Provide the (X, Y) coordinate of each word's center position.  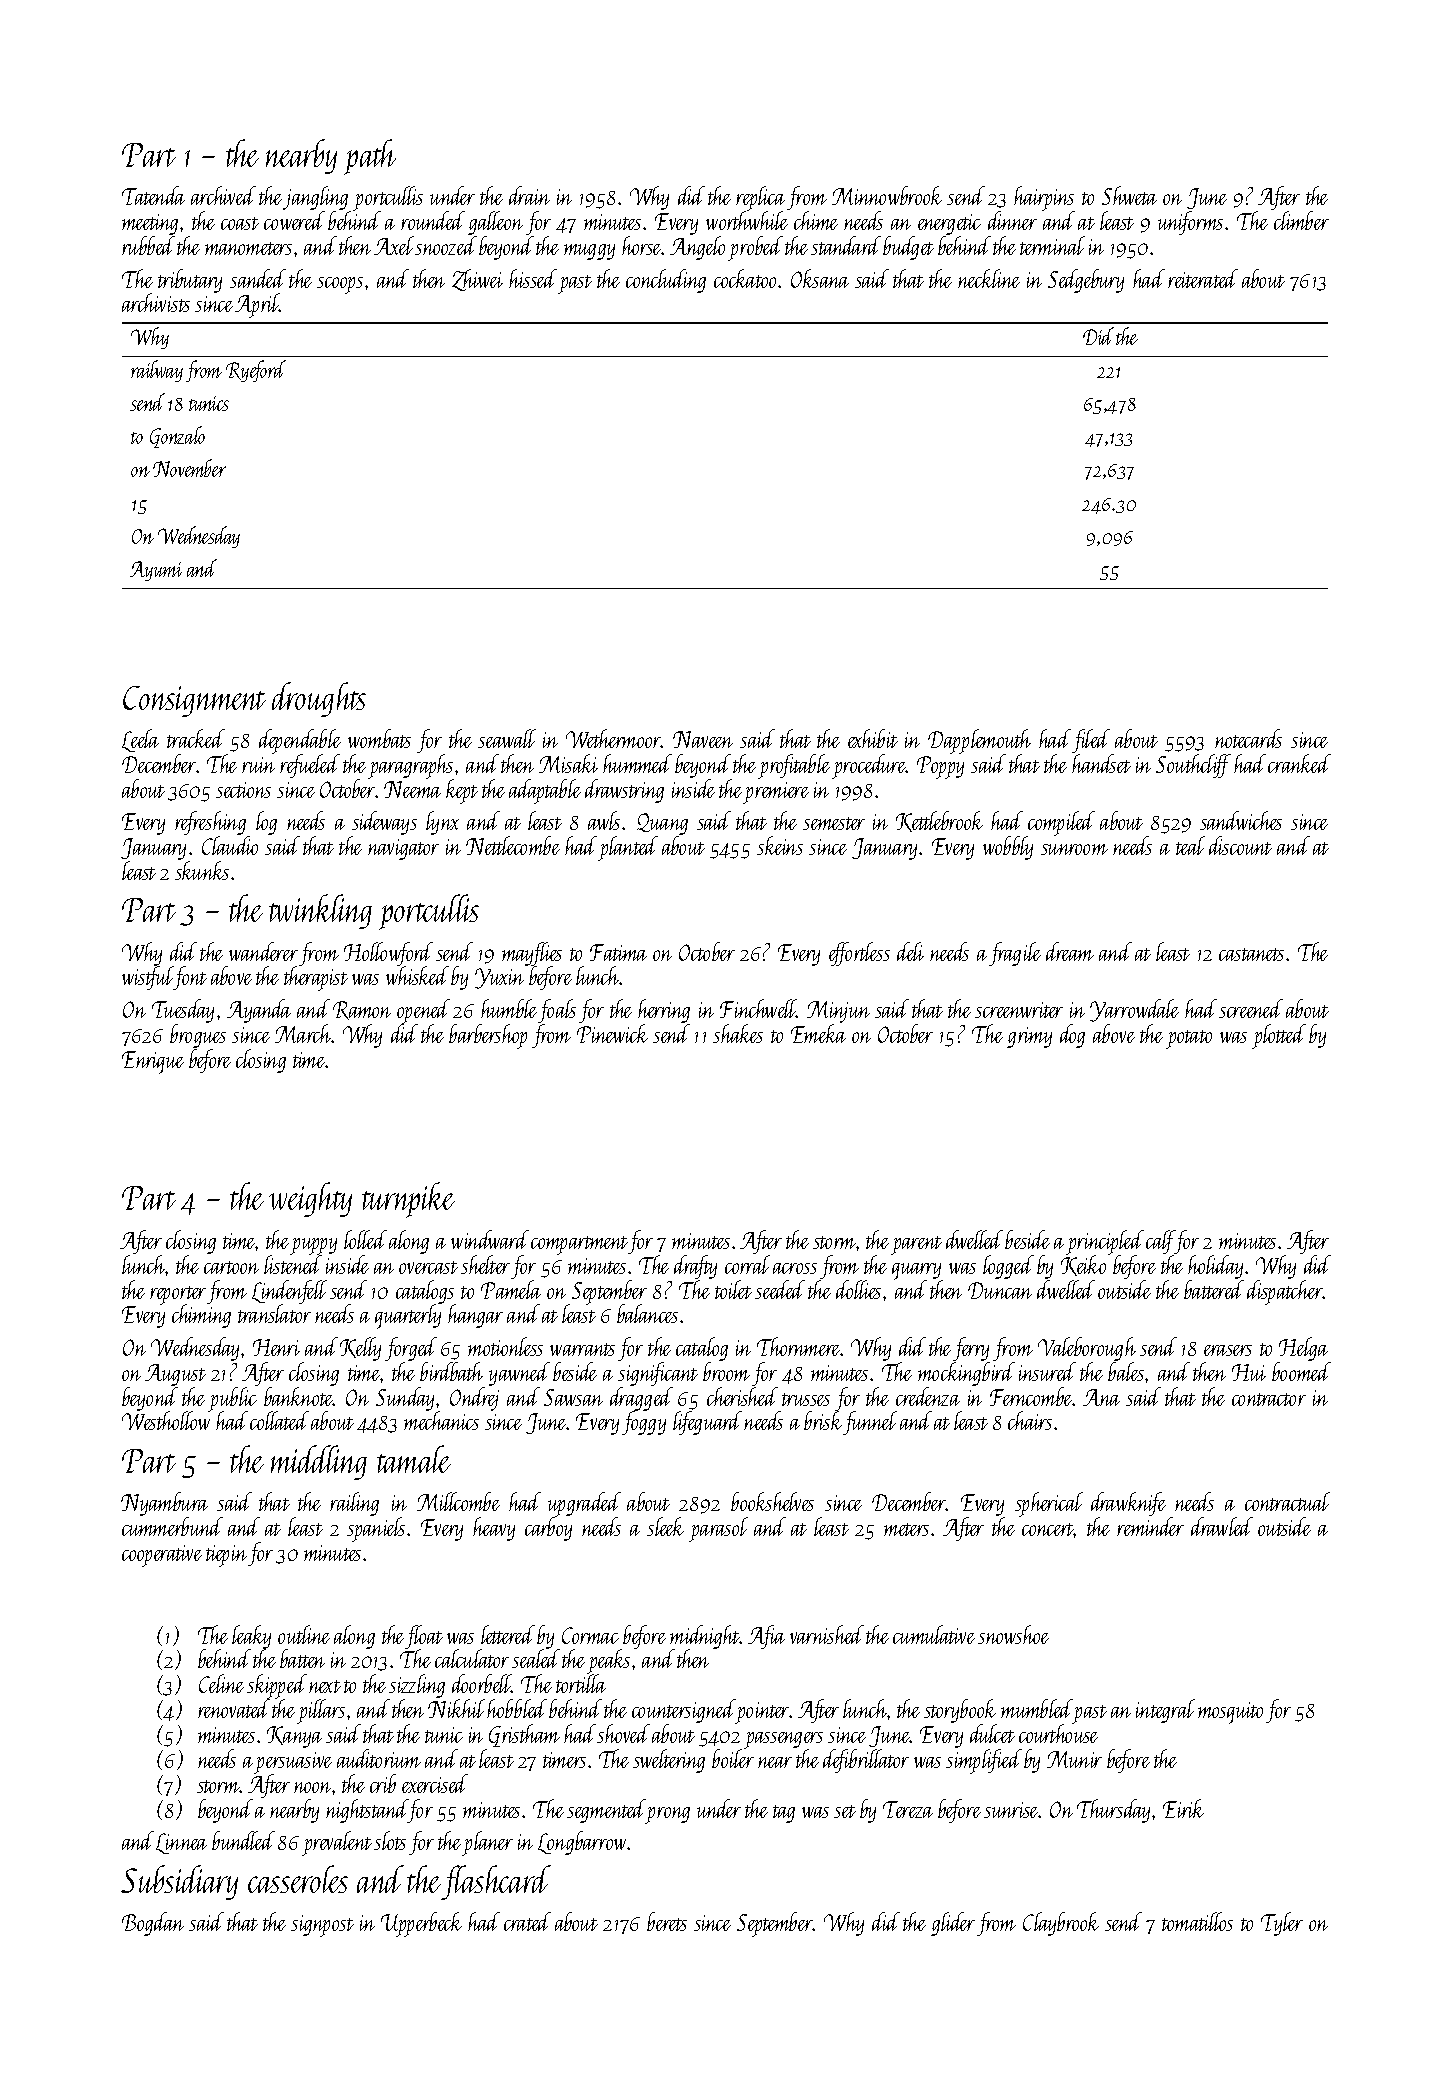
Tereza (908, 1809)
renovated (232, 1709)
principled (1105, 1242)
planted (628, 848)
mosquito (1230, 1713)
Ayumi (156, 571)
